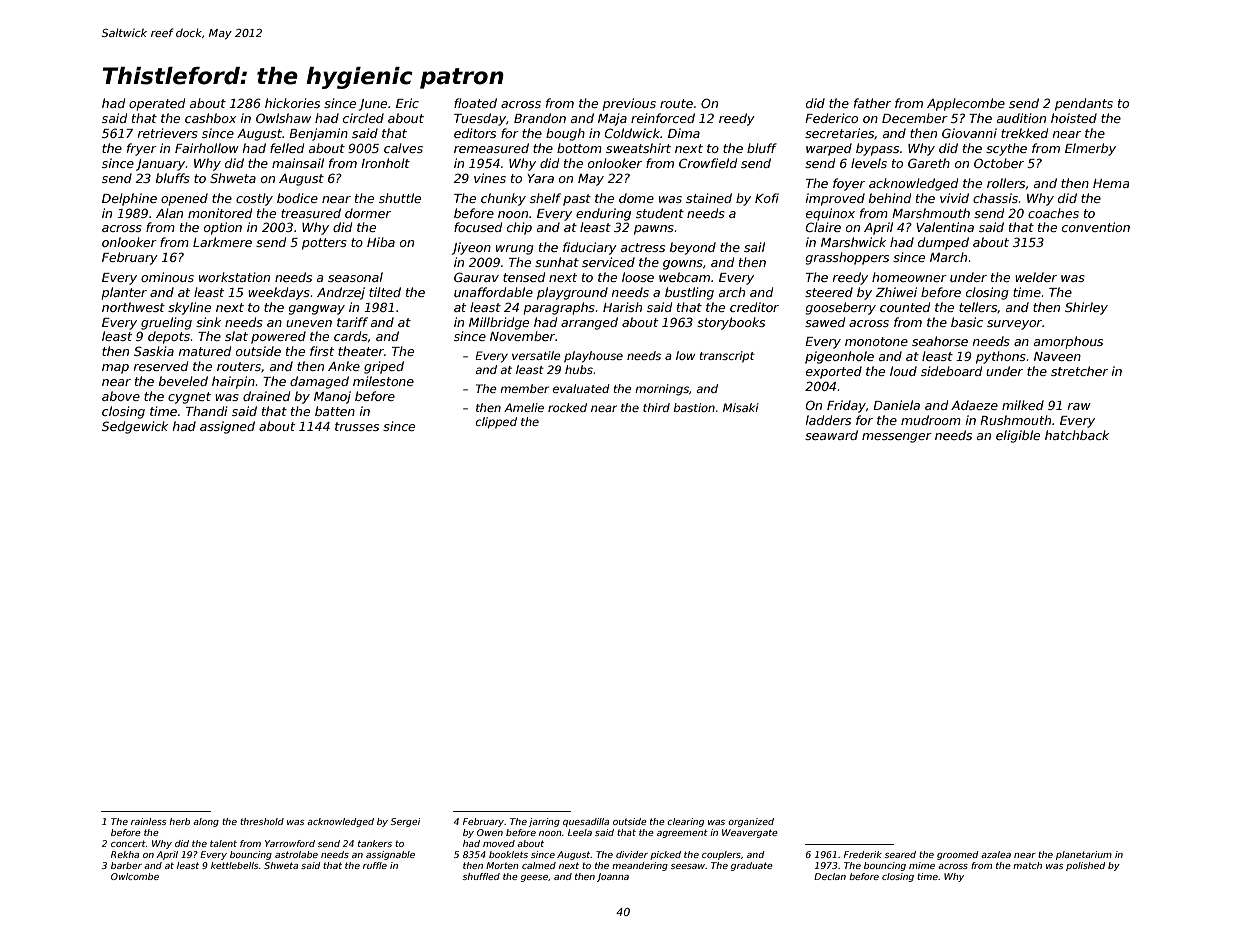  What do you see at coordinates (1077, 435) in the screenshot?
I see `hatchback` at bounding box center [1077, 435].
